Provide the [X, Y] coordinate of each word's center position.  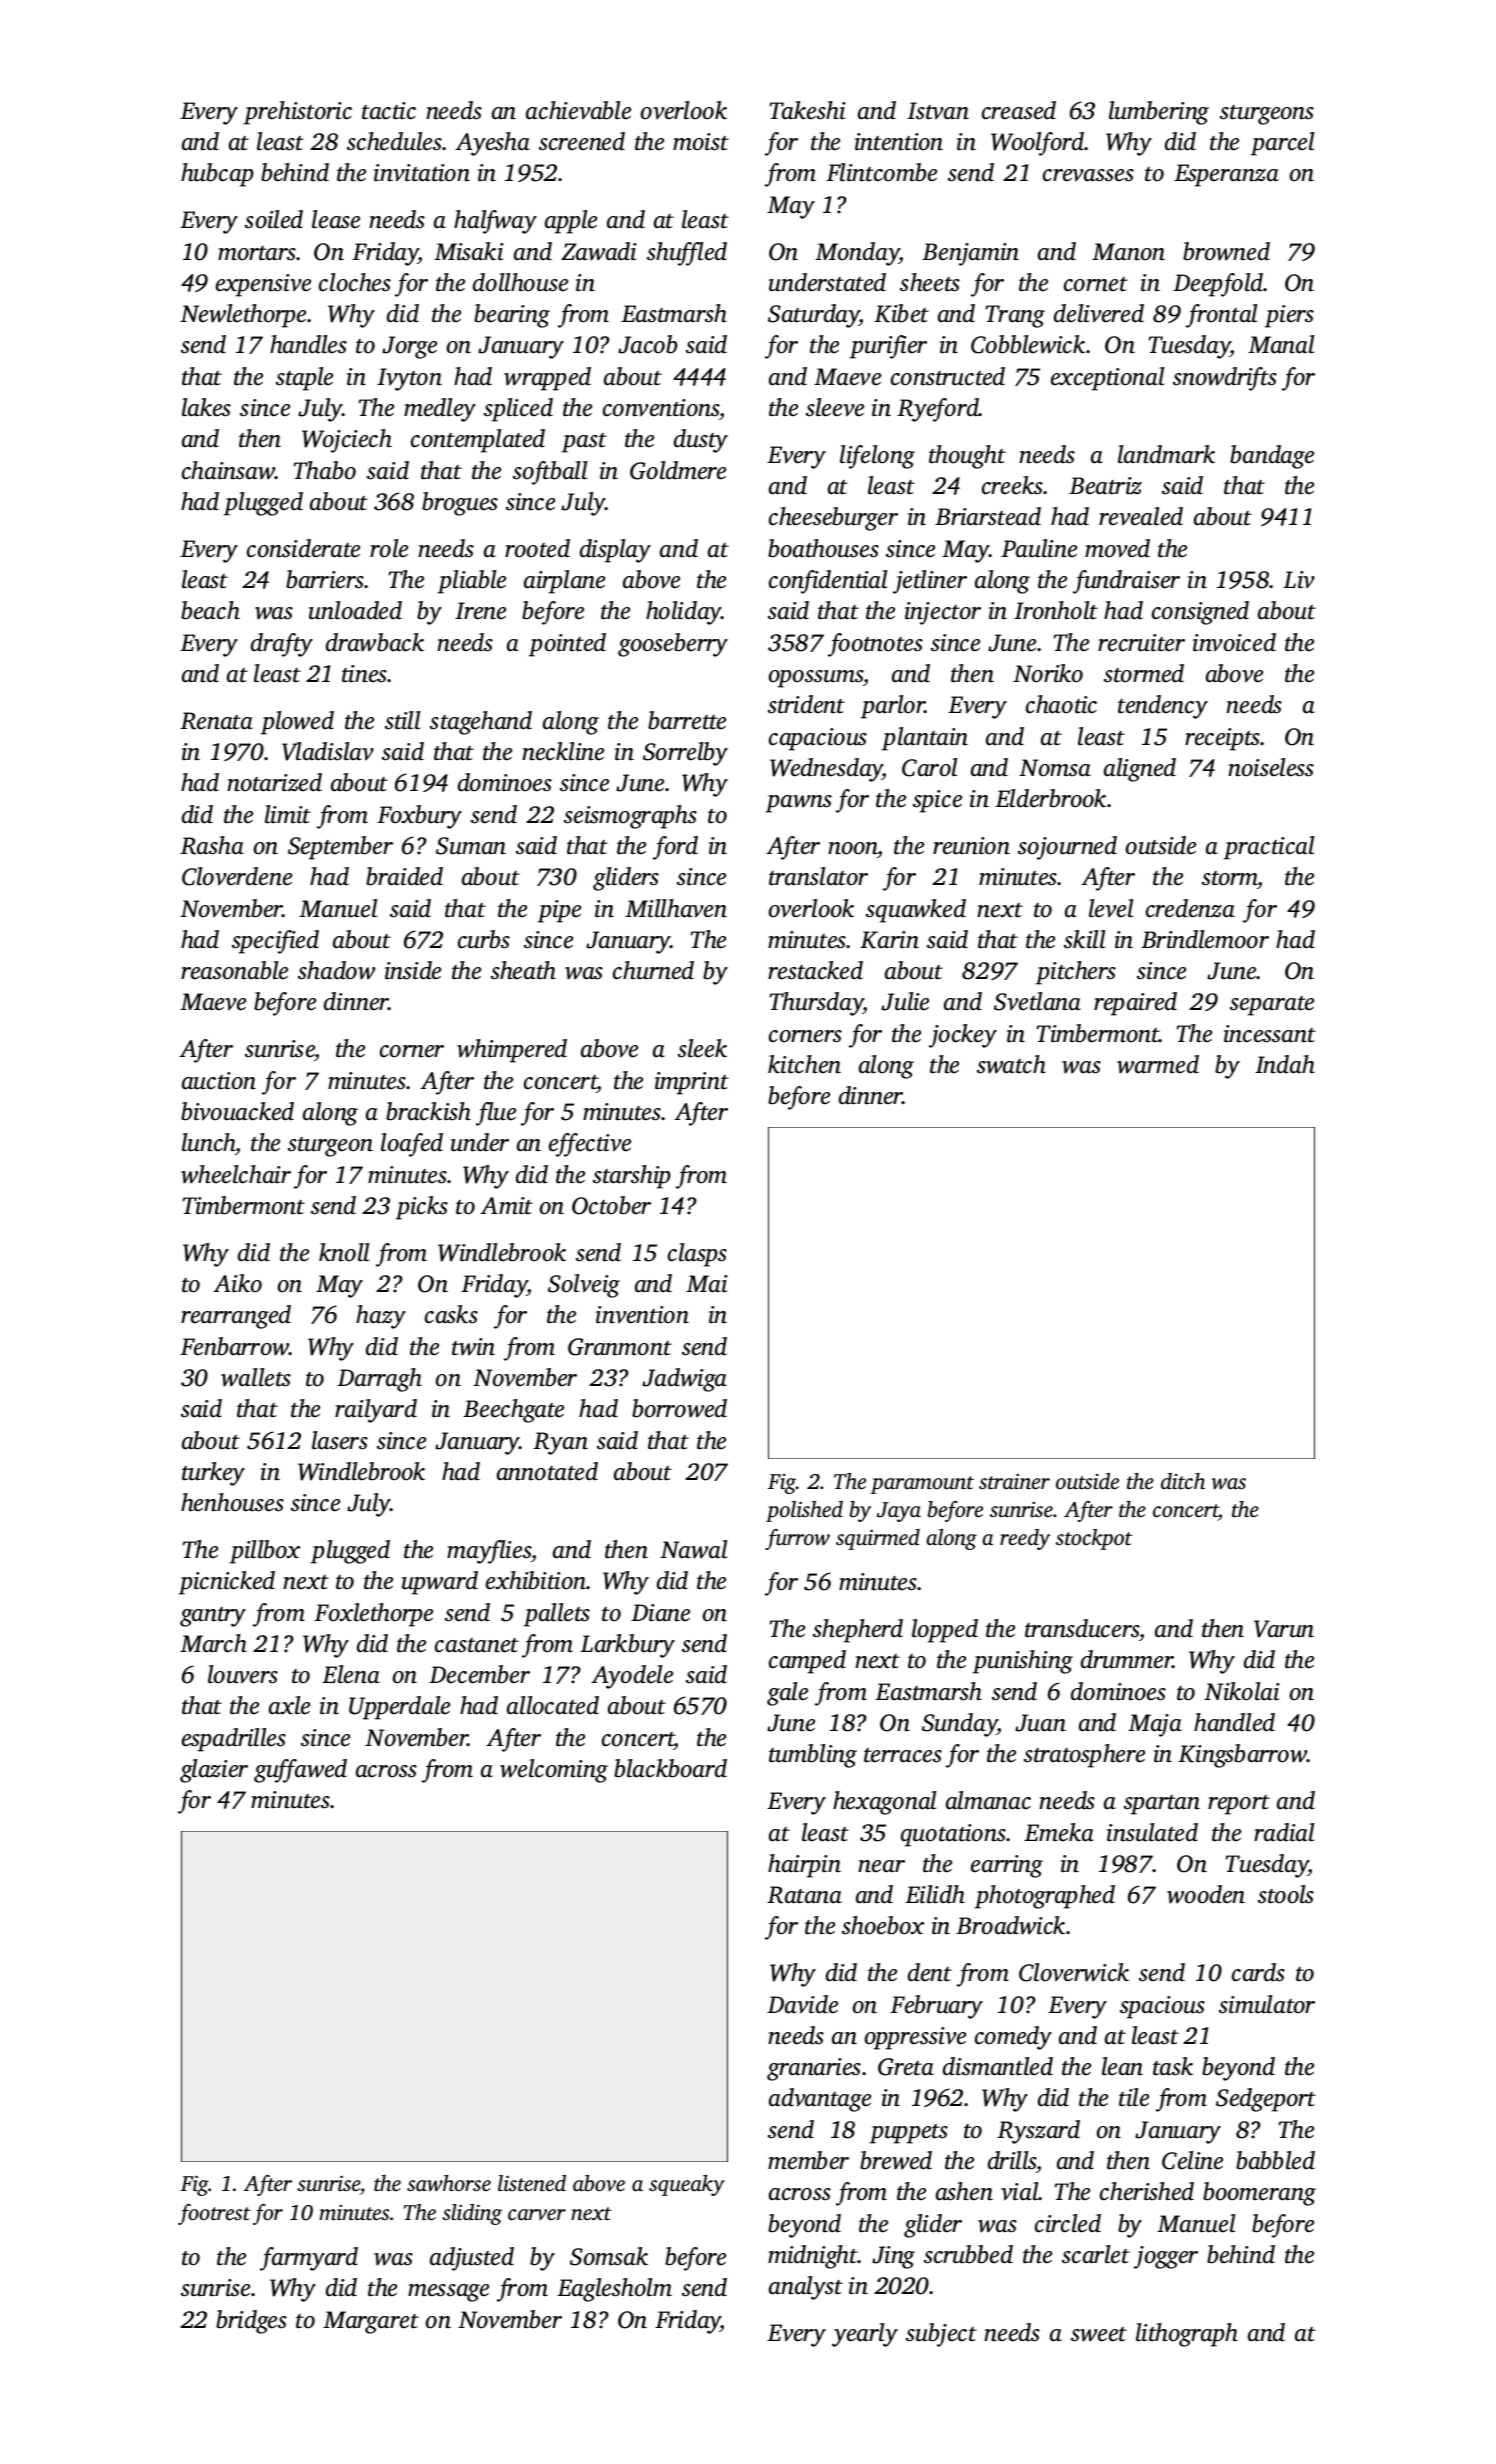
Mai [707, 1284]
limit [288, 814]
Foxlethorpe [373, 1615]
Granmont [620, 1347]
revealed [1141, 516]
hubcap [217, 175]
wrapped [547, 379]
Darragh [379, 1380]
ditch [1183, 1481]
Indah [1285, 1064]
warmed [1158, 1064]
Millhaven [676, 908]
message [448, 2293]
